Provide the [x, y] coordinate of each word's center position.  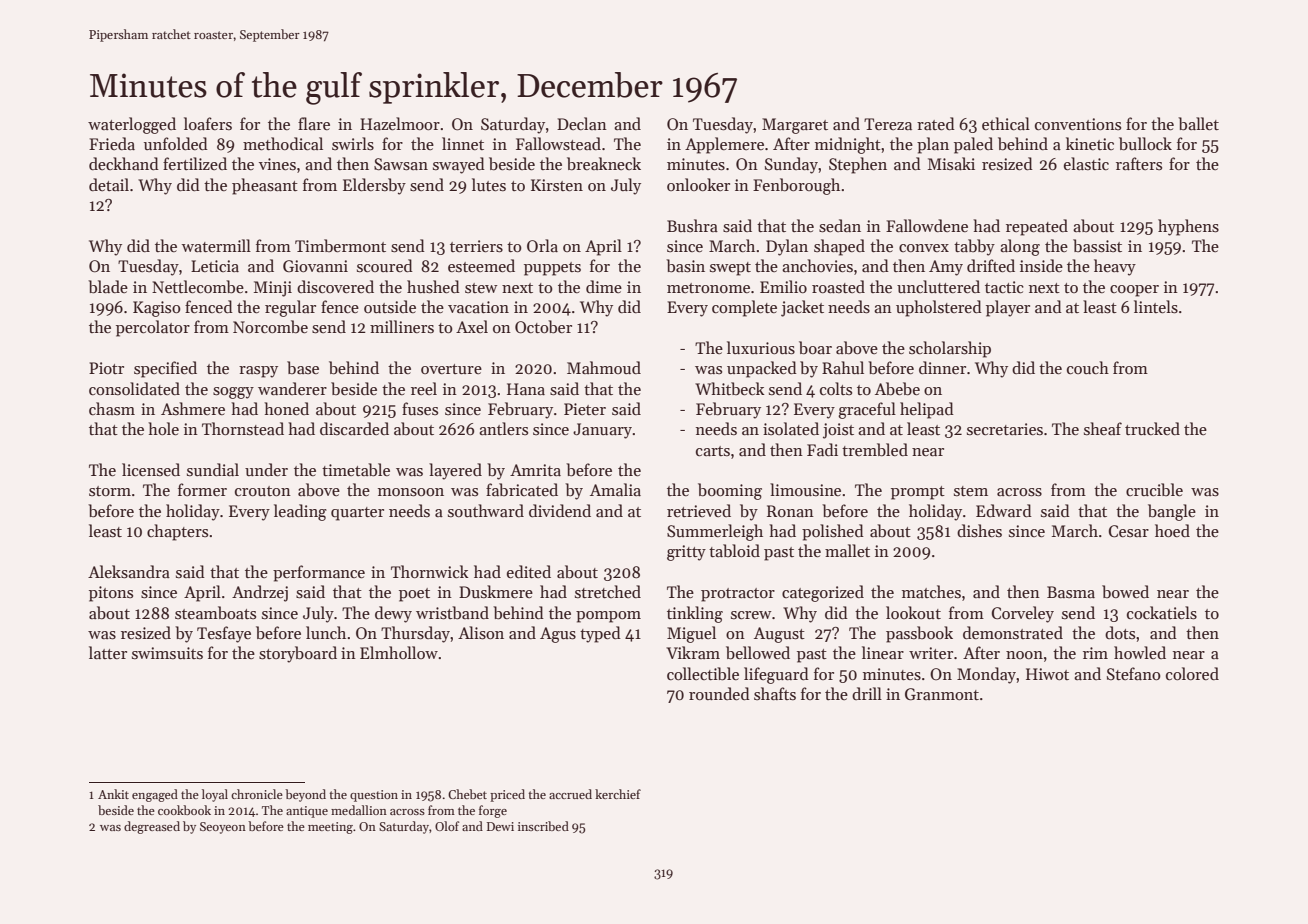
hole [163, 428]
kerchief [618, 794]
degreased [152, 827]
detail [109, 184]
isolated [791, 428]
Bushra [692, 225]
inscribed [543, 826]
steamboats [215, 613]
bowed [1125, 591]
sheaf [1103, 428]
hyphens [1188, 227]
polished [833, 532]
